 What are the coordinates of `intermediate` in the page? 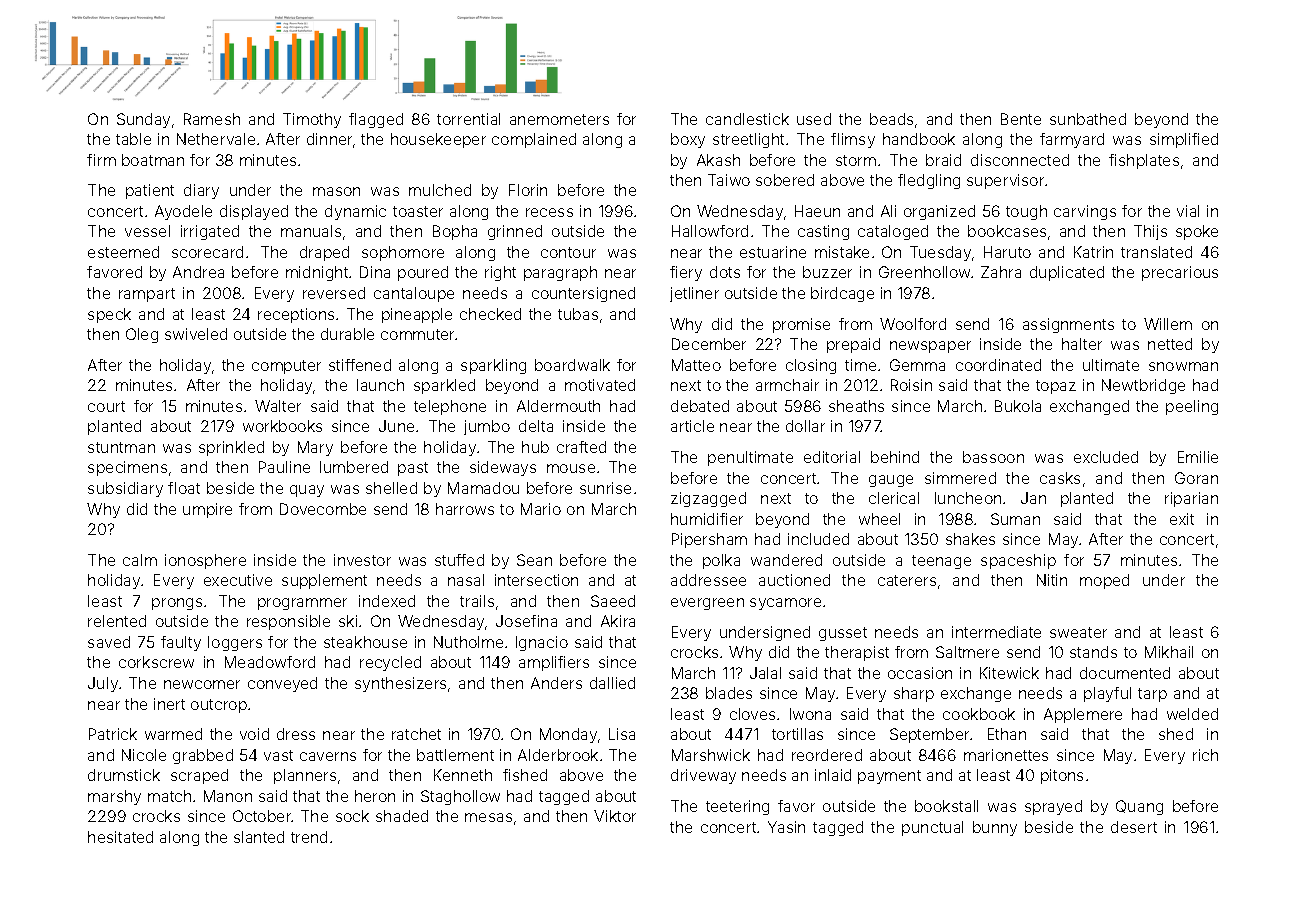 It's located at (996, 632).
